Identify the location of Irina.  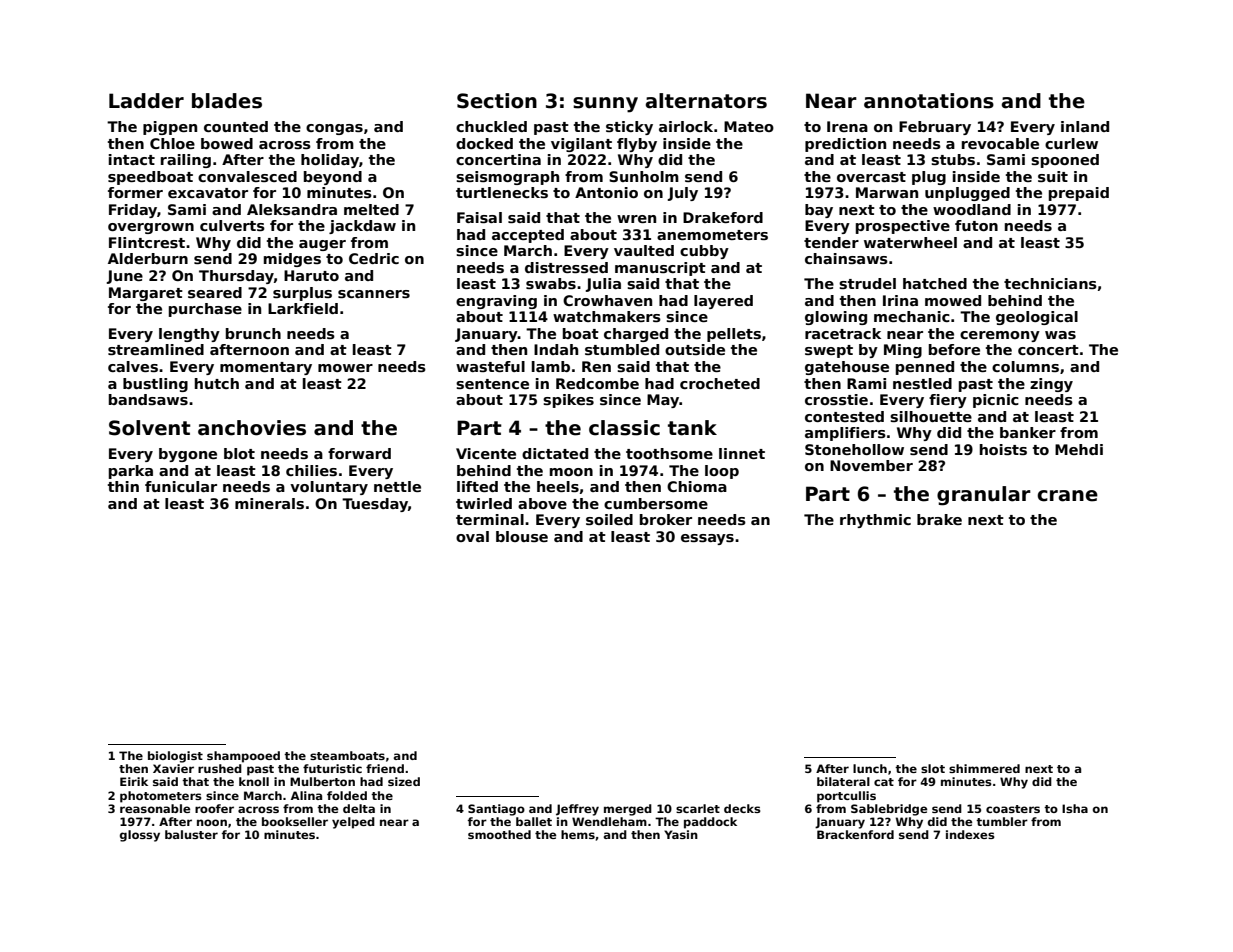
(900, 300).
